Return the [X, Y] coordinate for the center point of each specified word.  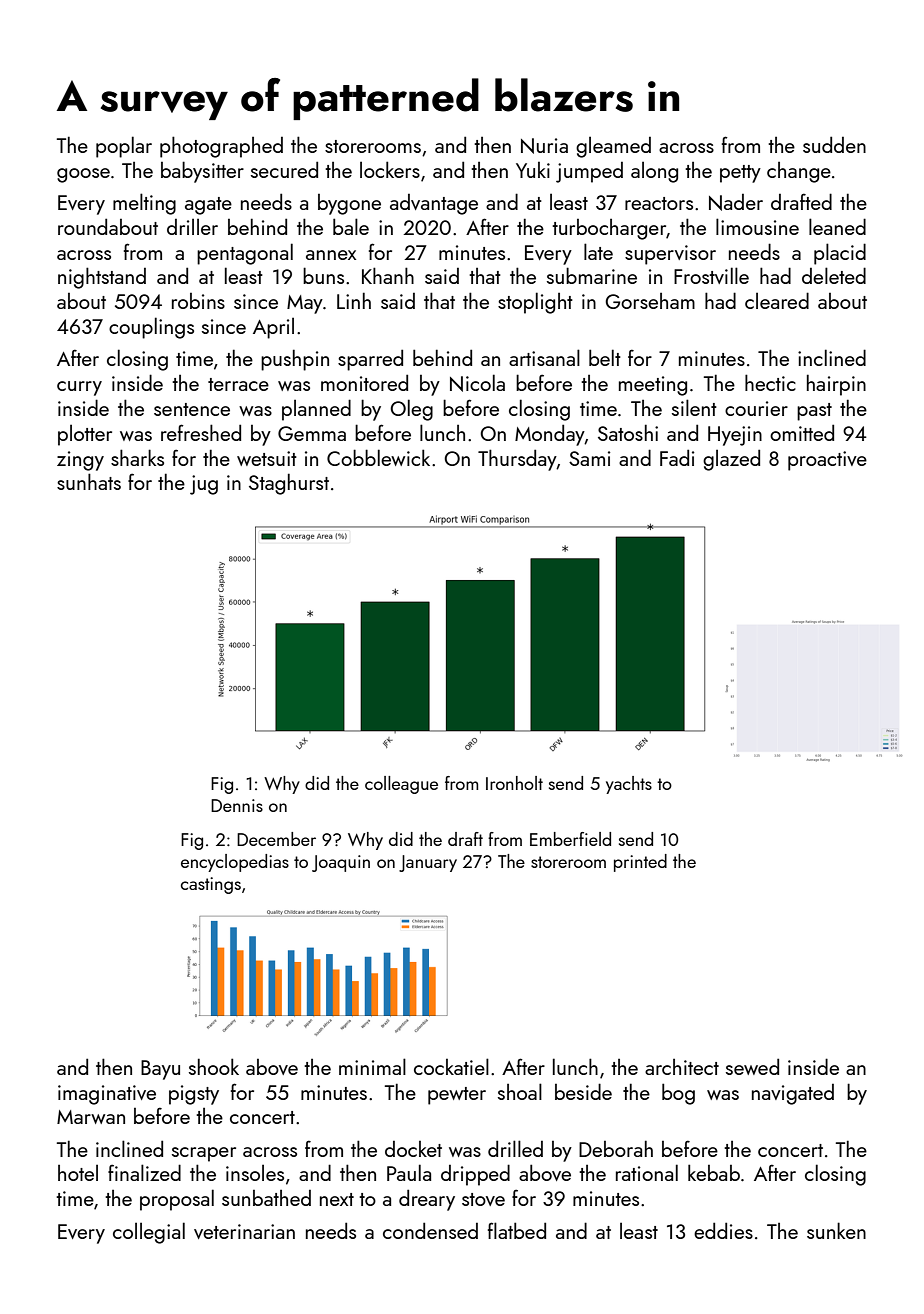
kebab [714, 1172]
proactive [827, 461]
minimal [372, 1066]
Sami [590, 458]
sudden [834, 144]
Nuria [544, 146]
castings [211, 885]
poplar [124, 147]
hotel [78, 1173]
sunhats [89, 481]
